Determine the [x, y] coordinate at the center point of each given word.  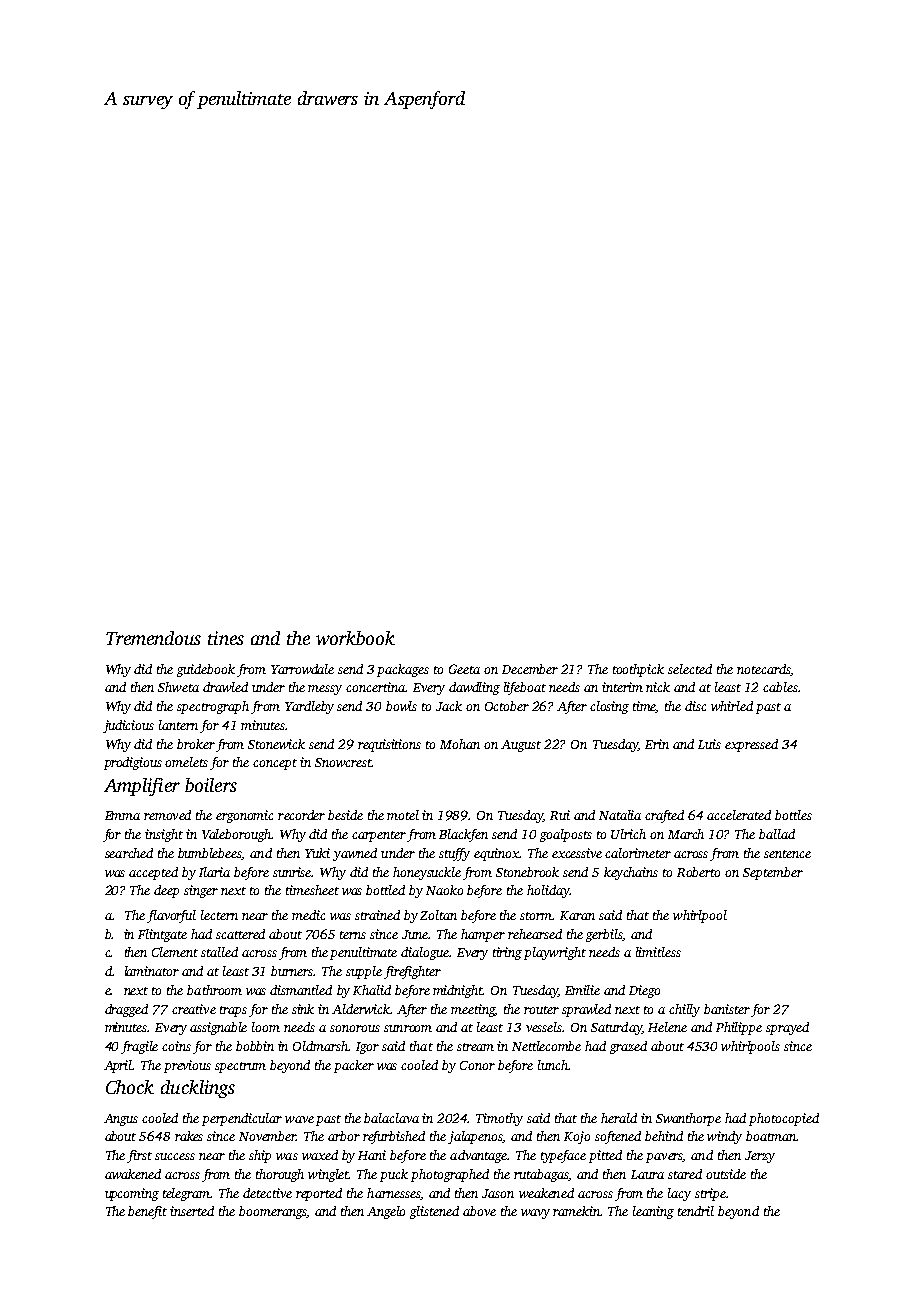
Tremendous [153, 638]
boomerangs [273, 1212]
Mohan [460, 744]
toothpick [638, 670]
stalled [219, 952]
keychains [631, 873]
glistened [434, 1212]
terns [353, 935]
